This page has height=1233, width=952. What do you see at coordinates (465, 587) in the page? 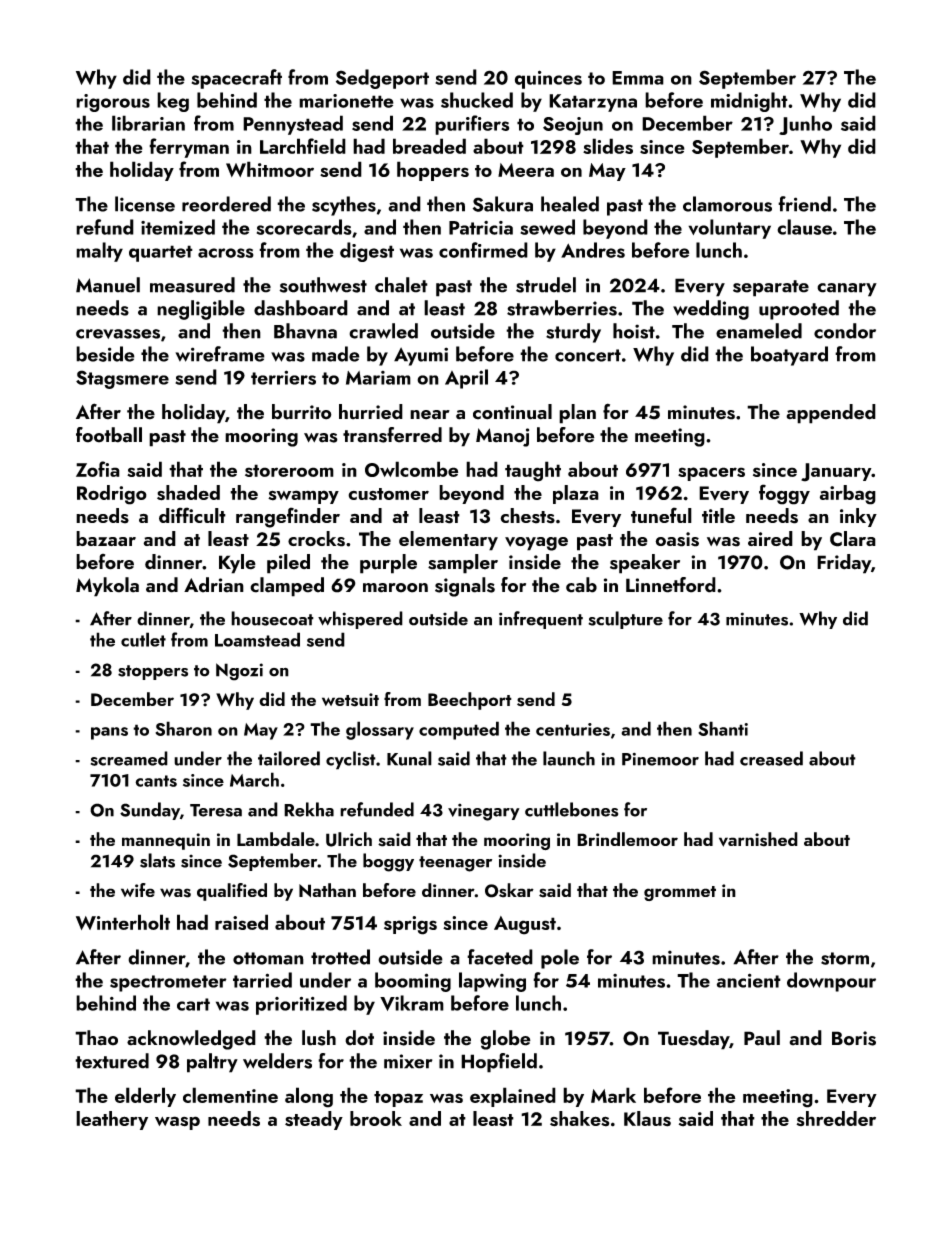
I see `signals` at bounding box center [465, 587].
